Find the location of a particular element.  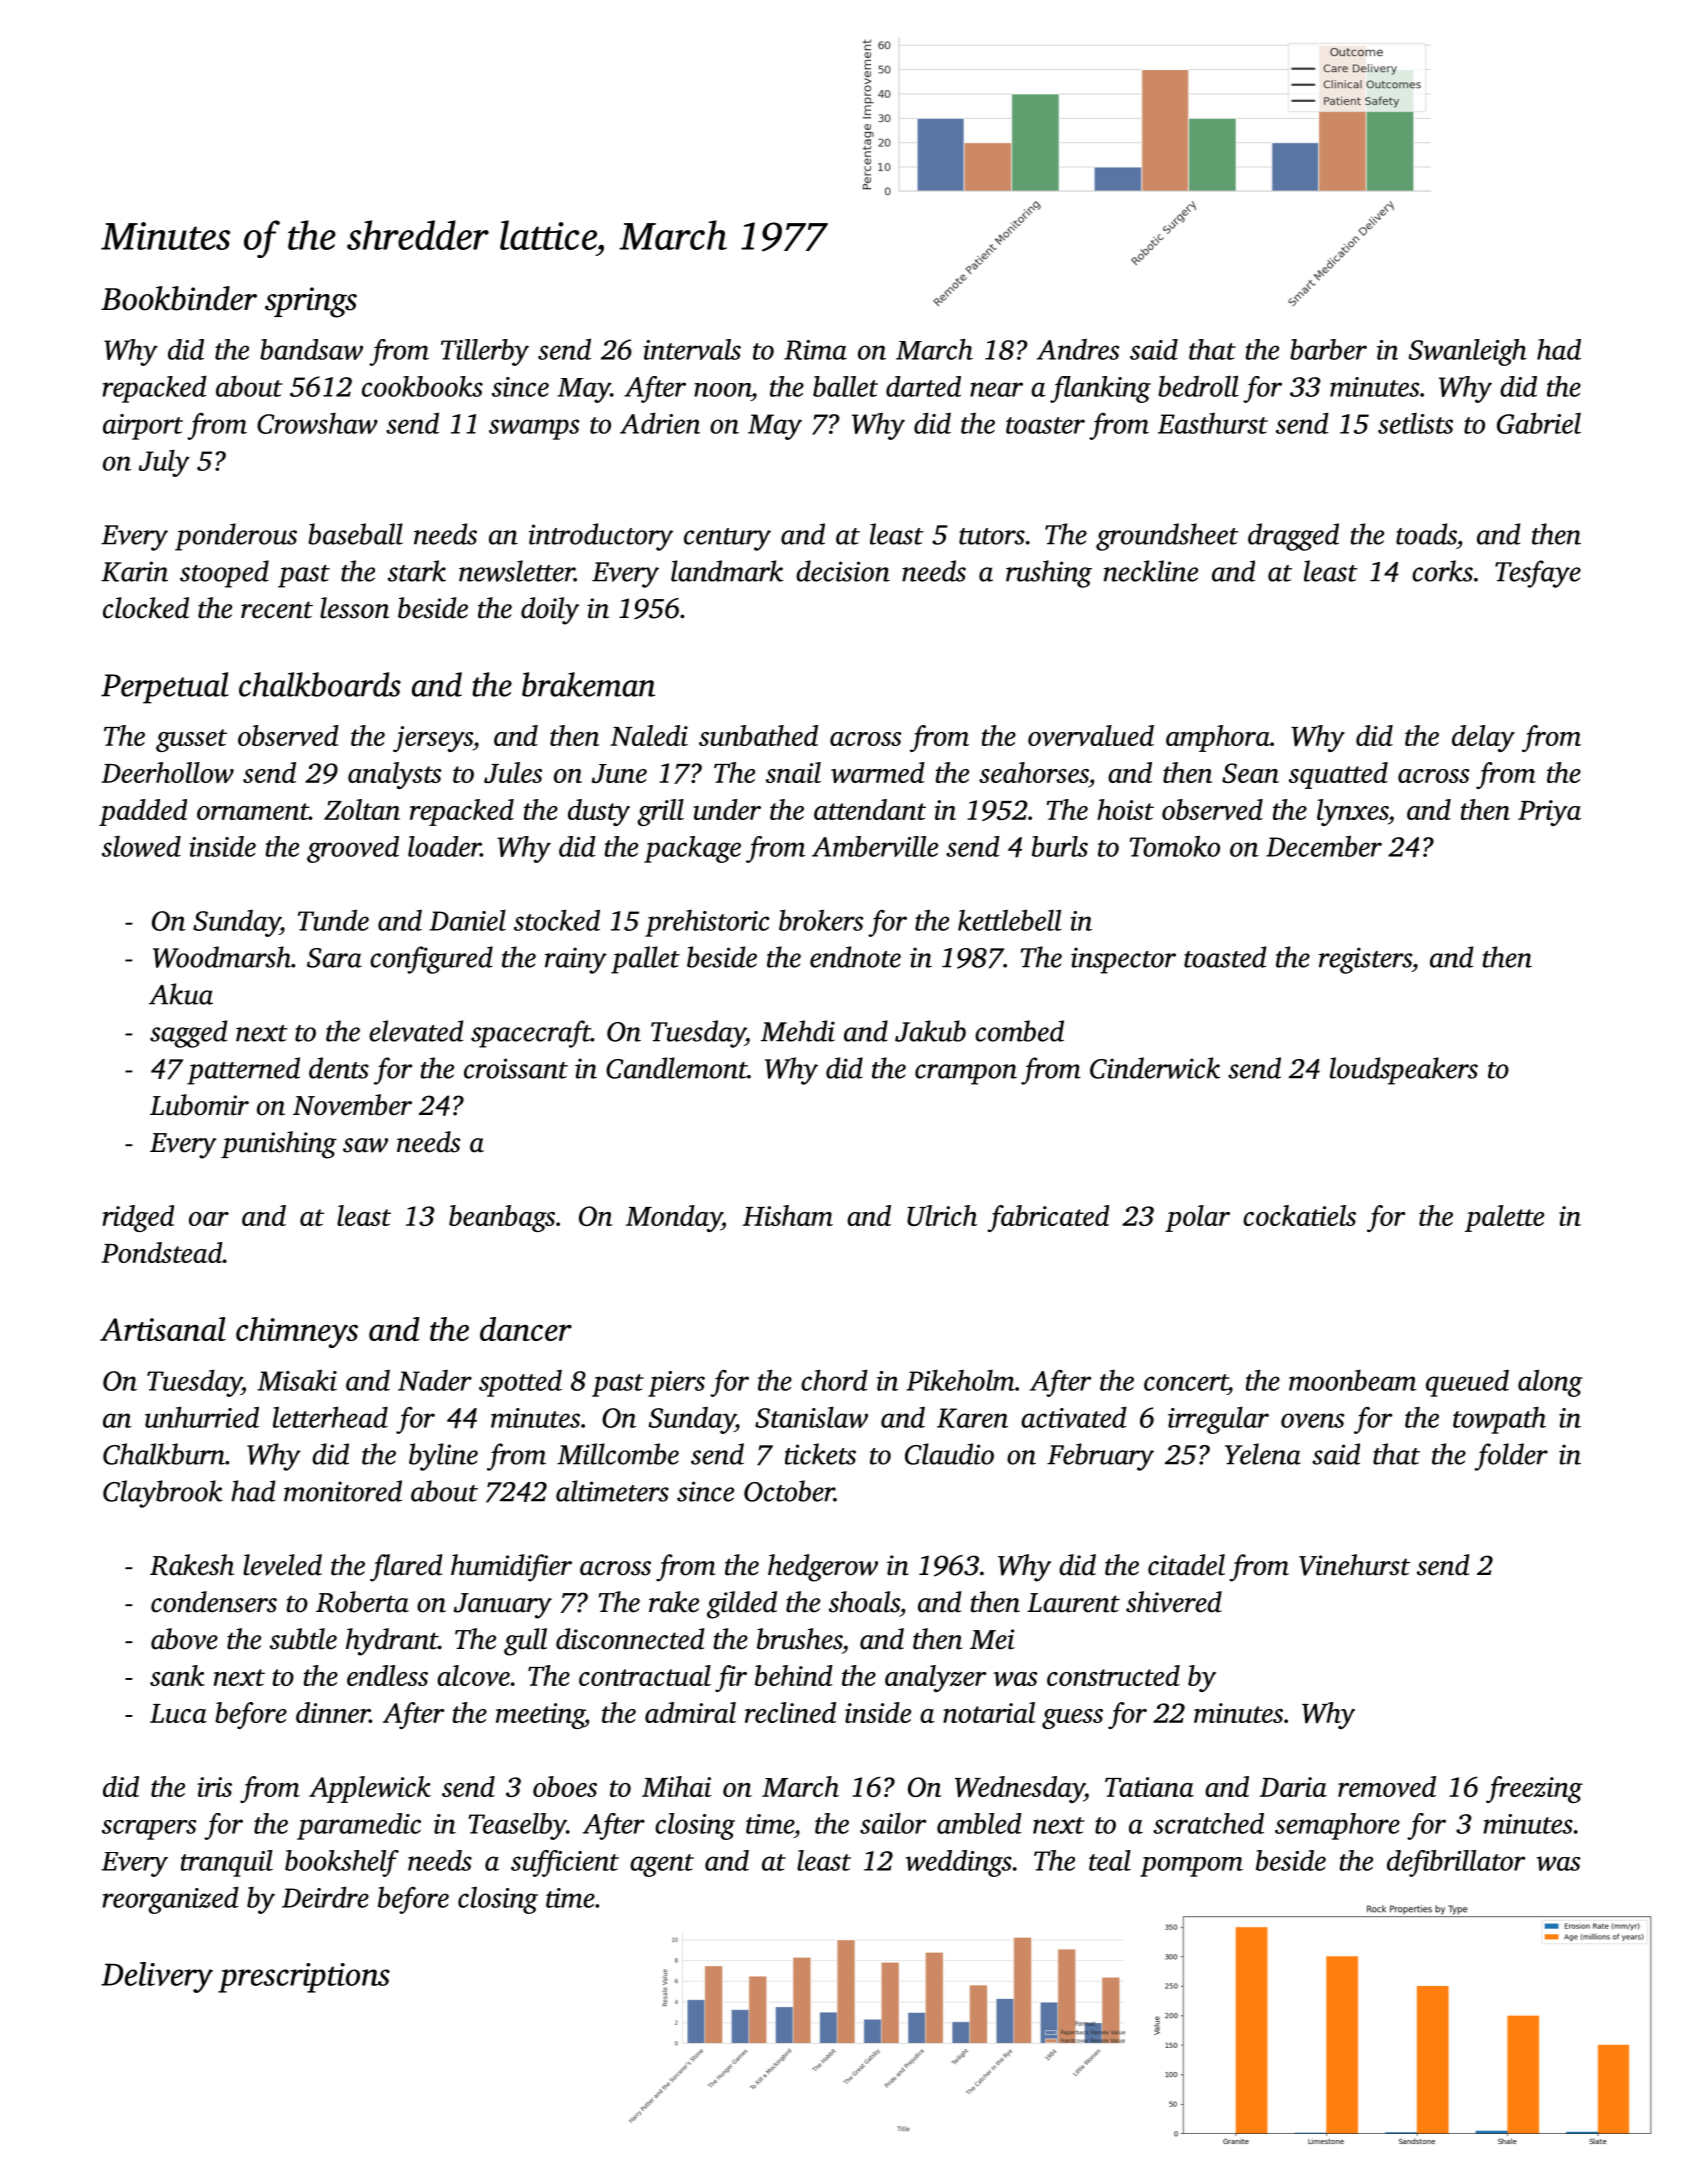

beanbags is located at coordinates (502, 1218).
